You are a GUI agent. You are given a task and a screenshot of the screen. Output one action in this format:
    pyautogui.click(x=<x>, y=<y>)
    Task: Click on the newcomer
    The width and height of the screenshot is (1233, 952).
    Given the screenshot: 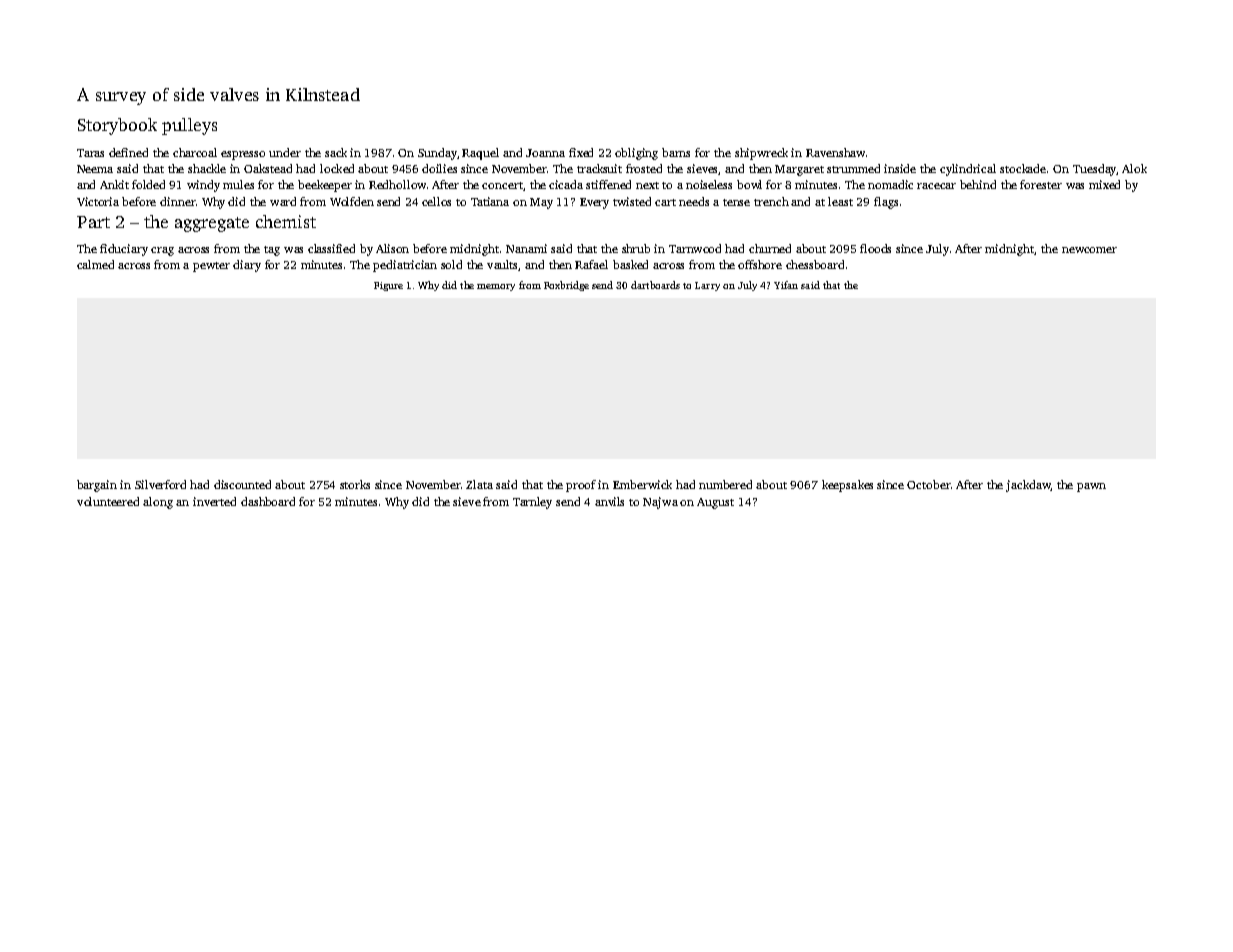 What is the action you would take?
    pyautogui.click(x=1089, y=250)
